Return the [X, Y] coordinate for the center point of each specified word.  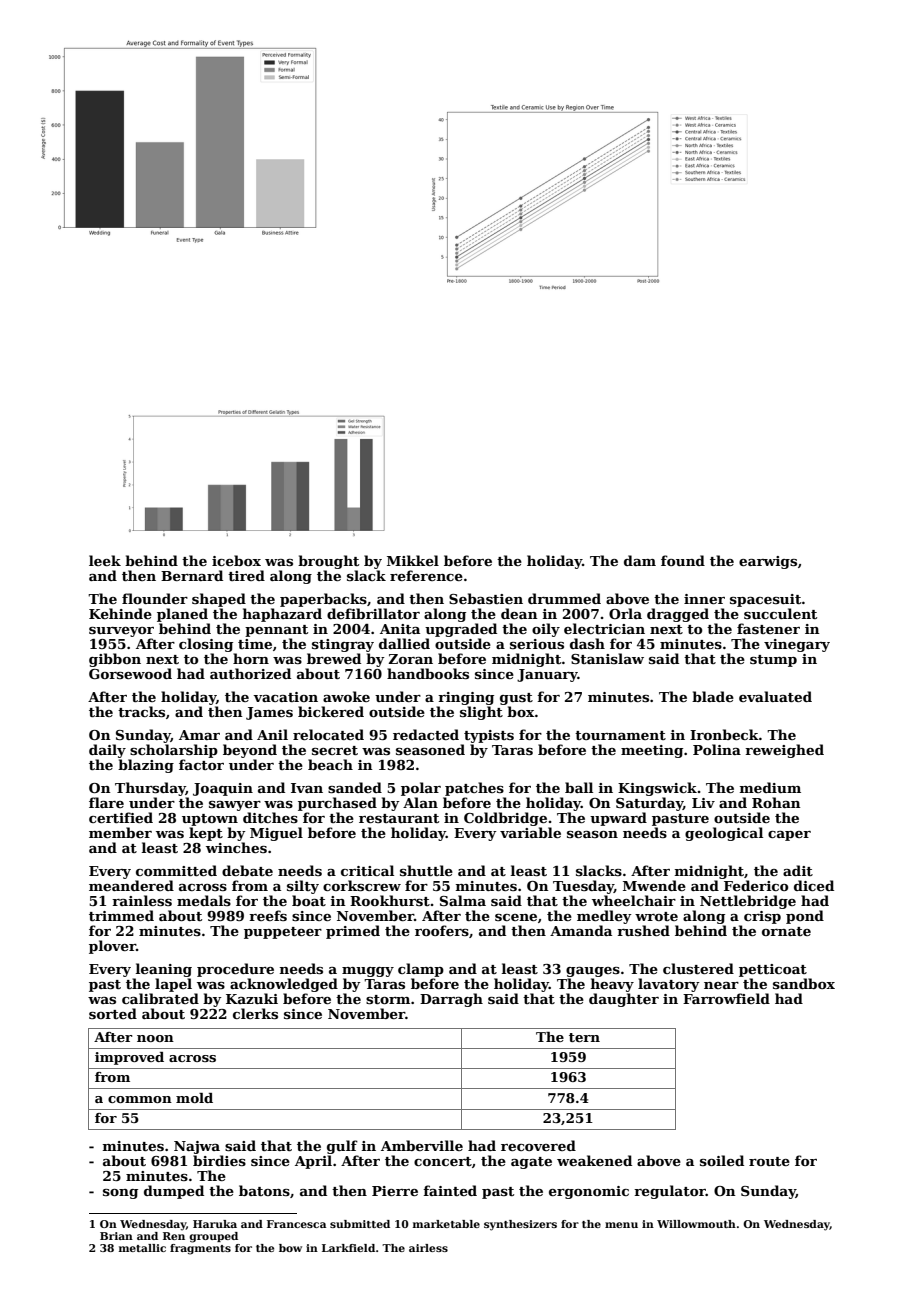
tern [584, 1037]
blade [713, 696]
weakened [594, 1160]
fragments [200, 1249]
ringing [466, 698]
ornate [786, 931]
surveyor [121, 632]
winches [236, 847]
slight [481, 713]
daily [107, 751]
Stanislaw [607, 658]
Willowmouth [696, 1224]
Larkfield [348, 1248]
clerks [255, 1013]
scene [516, 917]
